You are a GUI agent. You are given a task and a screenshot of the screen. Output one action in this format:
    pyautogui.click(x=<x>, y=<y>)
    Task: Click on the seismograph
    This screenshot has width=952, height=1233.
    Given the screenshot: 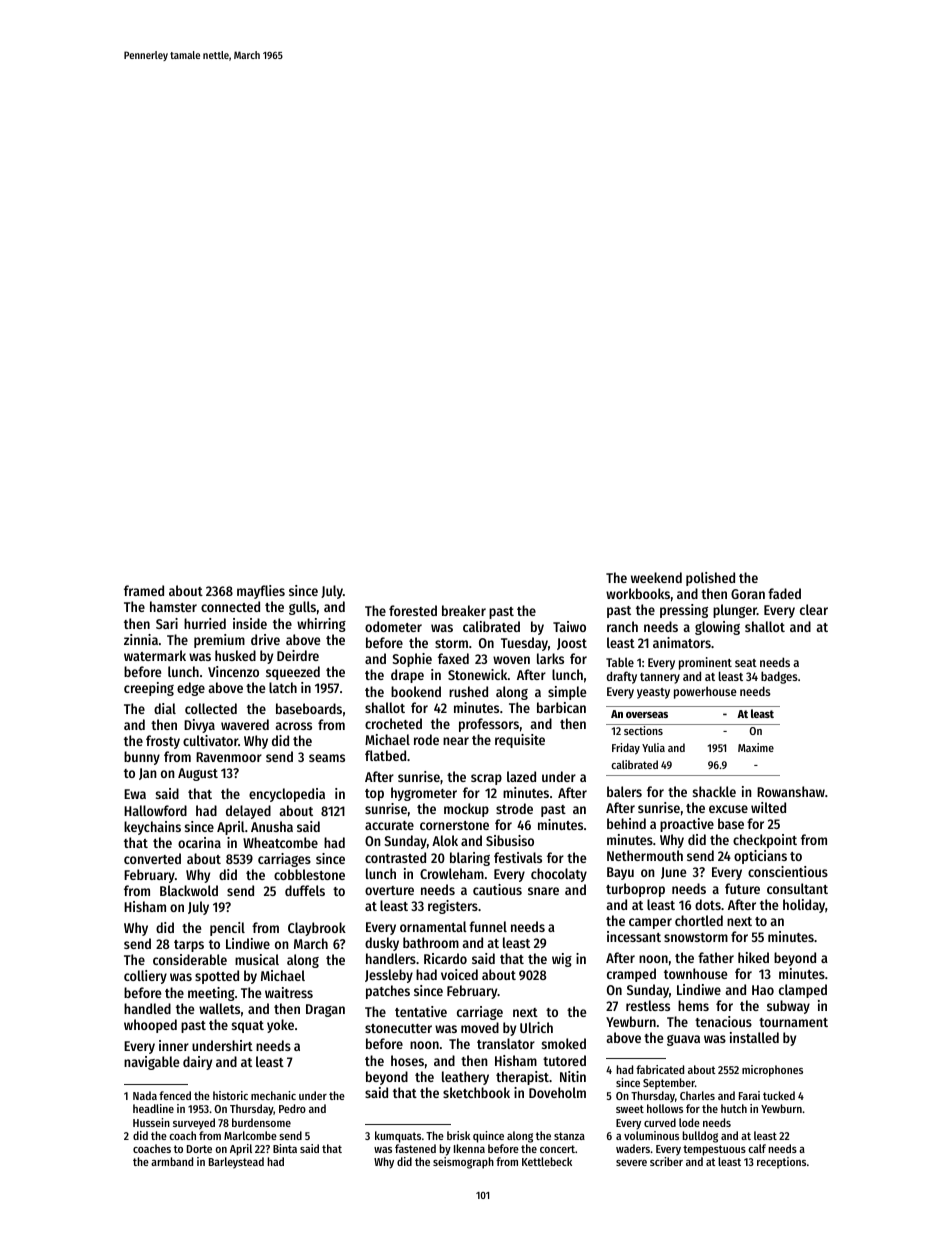 What is the action you would take?
    pyautogui.click(x=463, y=1163)
